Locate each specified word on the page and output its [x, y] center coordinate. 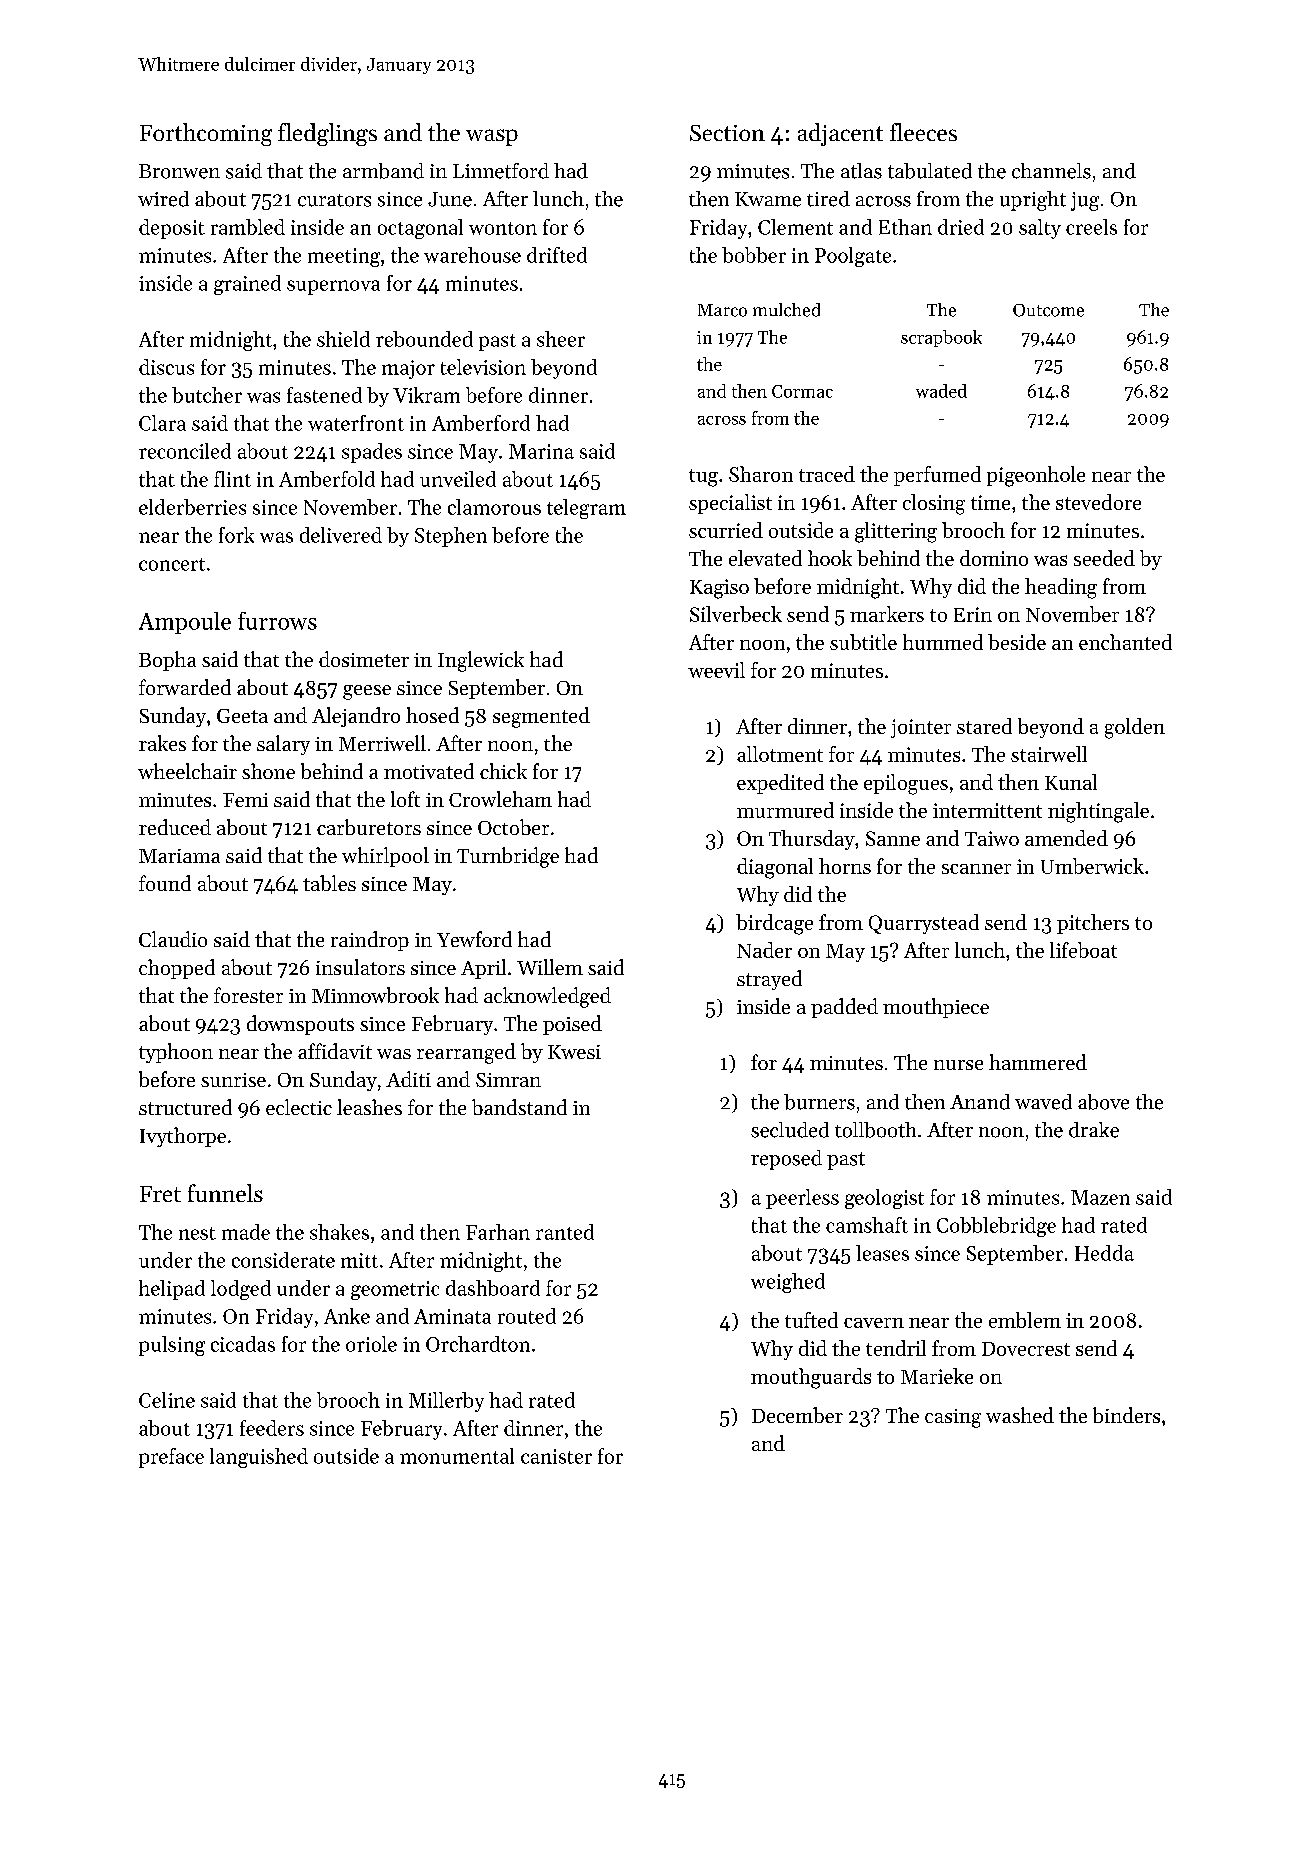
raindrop [370, 941]
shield [343, 339]
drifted [557, 255]
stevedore [1098, 502]
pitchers [1093, 924]
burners [819, 1102]
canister [556, 1456]
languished [259, 1458]
